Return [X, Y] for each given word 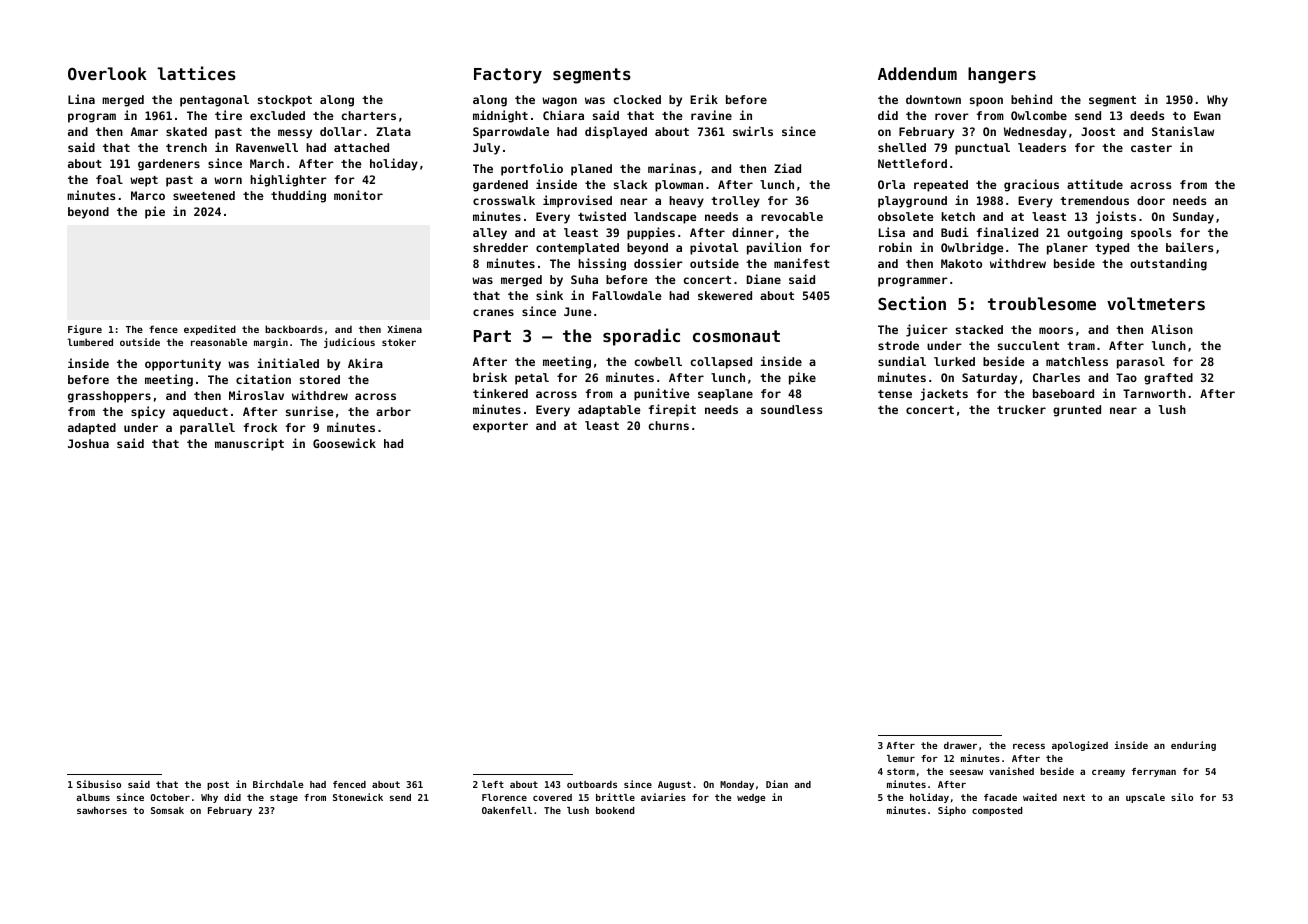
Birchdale [278, 784]
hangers [1002, 75]
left [493, 784]
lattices [196, 73]
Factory [508, 76]
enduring [1193, 746]
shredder [500, 247]
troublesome [1042, 303]
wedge [751, 798]
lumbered [90, 342]
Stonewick [358, 797]
